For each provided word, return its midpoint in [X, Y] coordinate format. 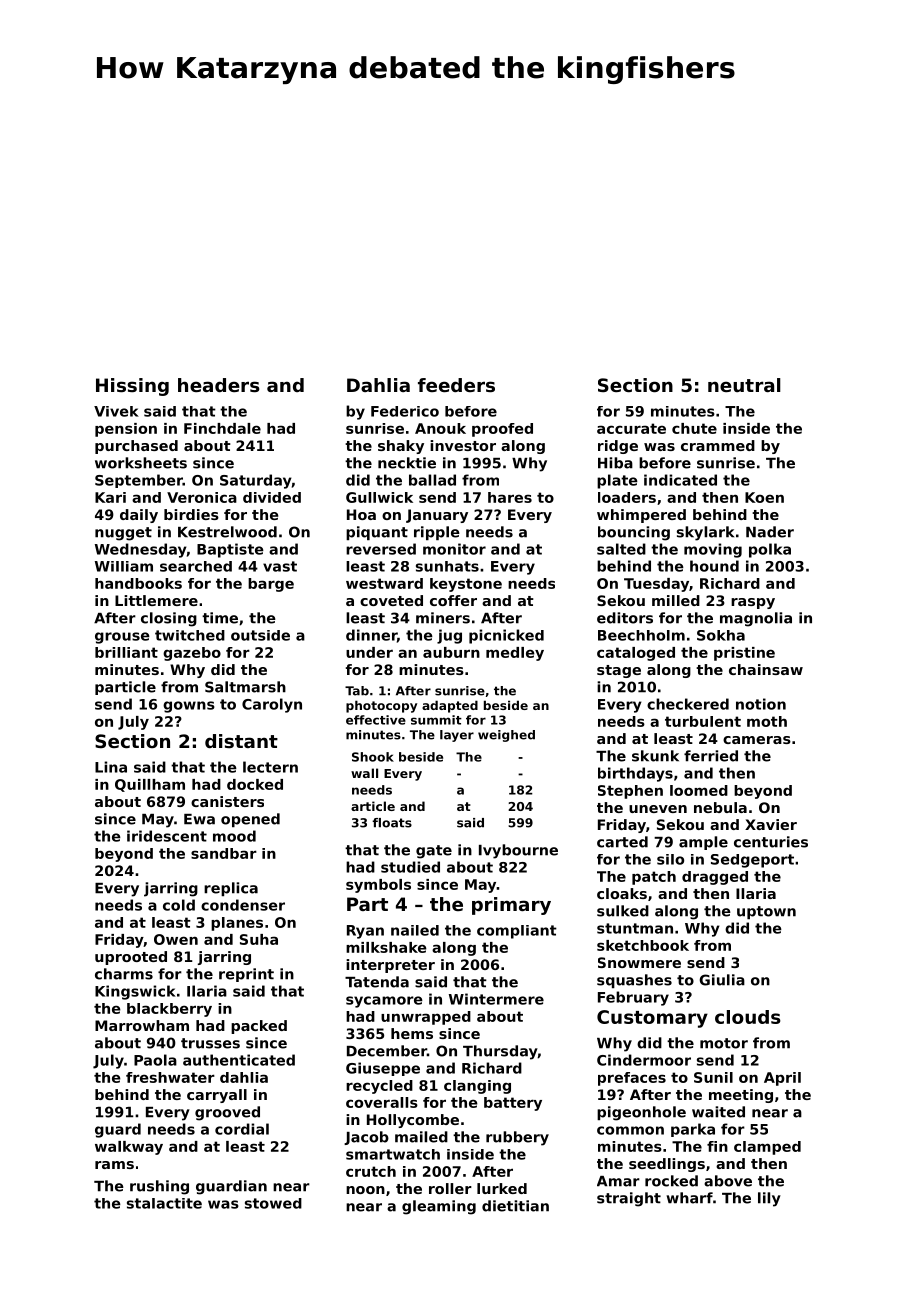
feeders [456, 385]
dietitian [515, 1206]
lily [769, 1199]
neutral [744, 385]
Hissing [132, 387]
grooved [227, 1113]
